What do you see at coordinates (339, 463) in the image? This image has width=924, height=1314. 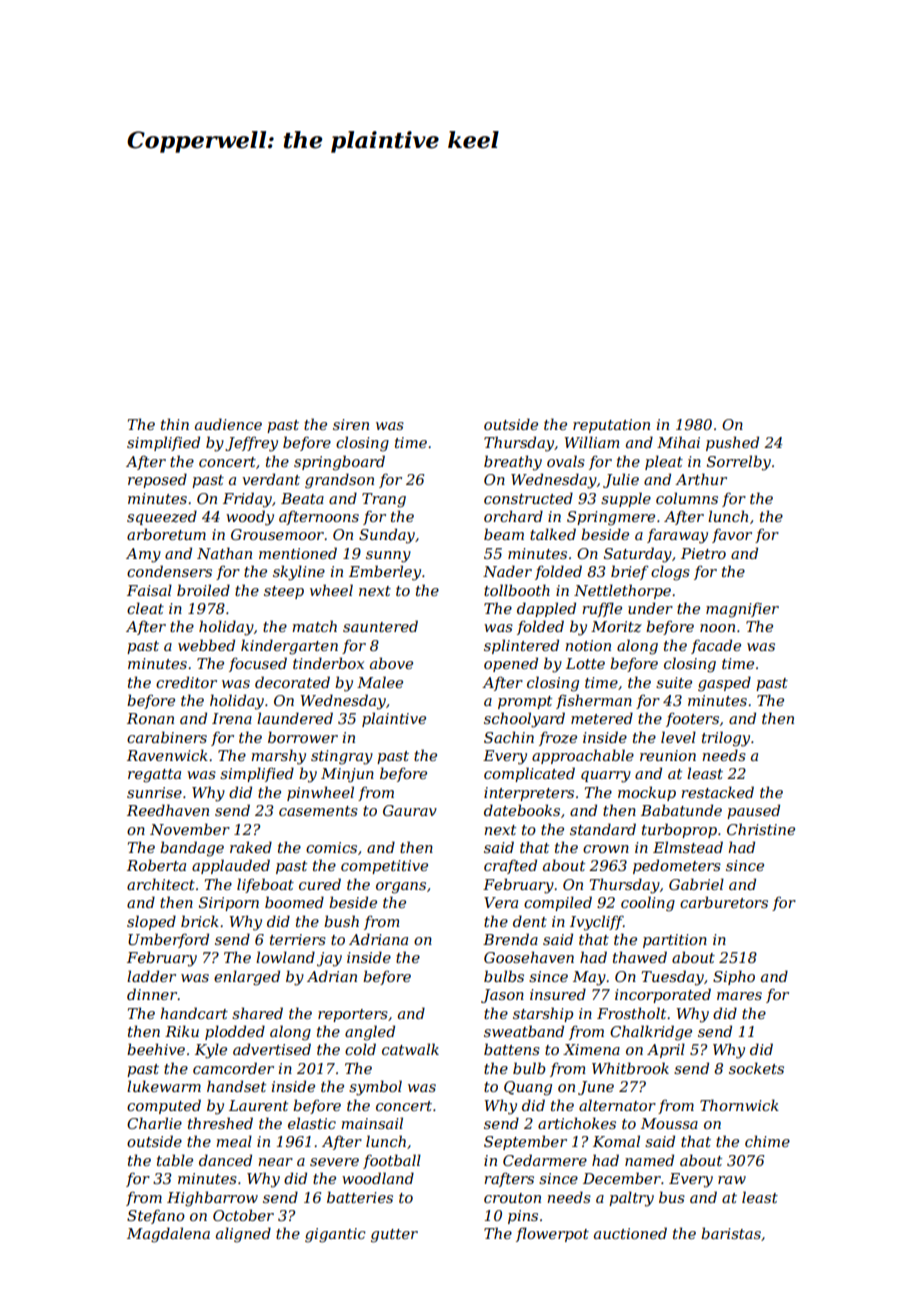 I see `springboard` at bounding box center [339, 463].
